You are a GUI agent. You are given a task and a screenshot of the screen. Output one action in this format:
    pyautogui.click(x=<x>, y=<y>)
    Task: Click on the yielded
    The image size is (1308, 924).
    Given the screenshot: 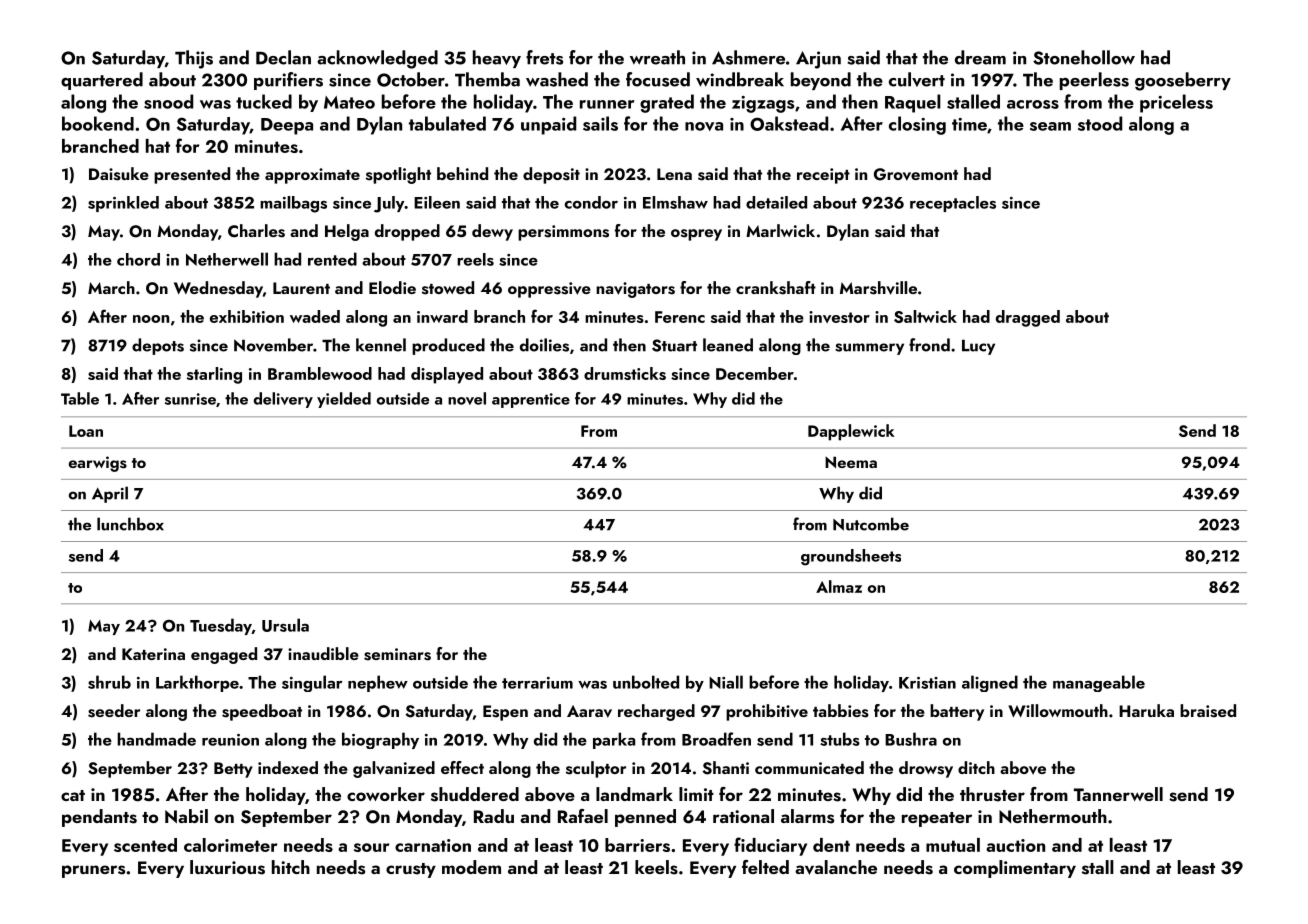 What is the action you would take?
    pyautogui.click(x=344, y=400)
